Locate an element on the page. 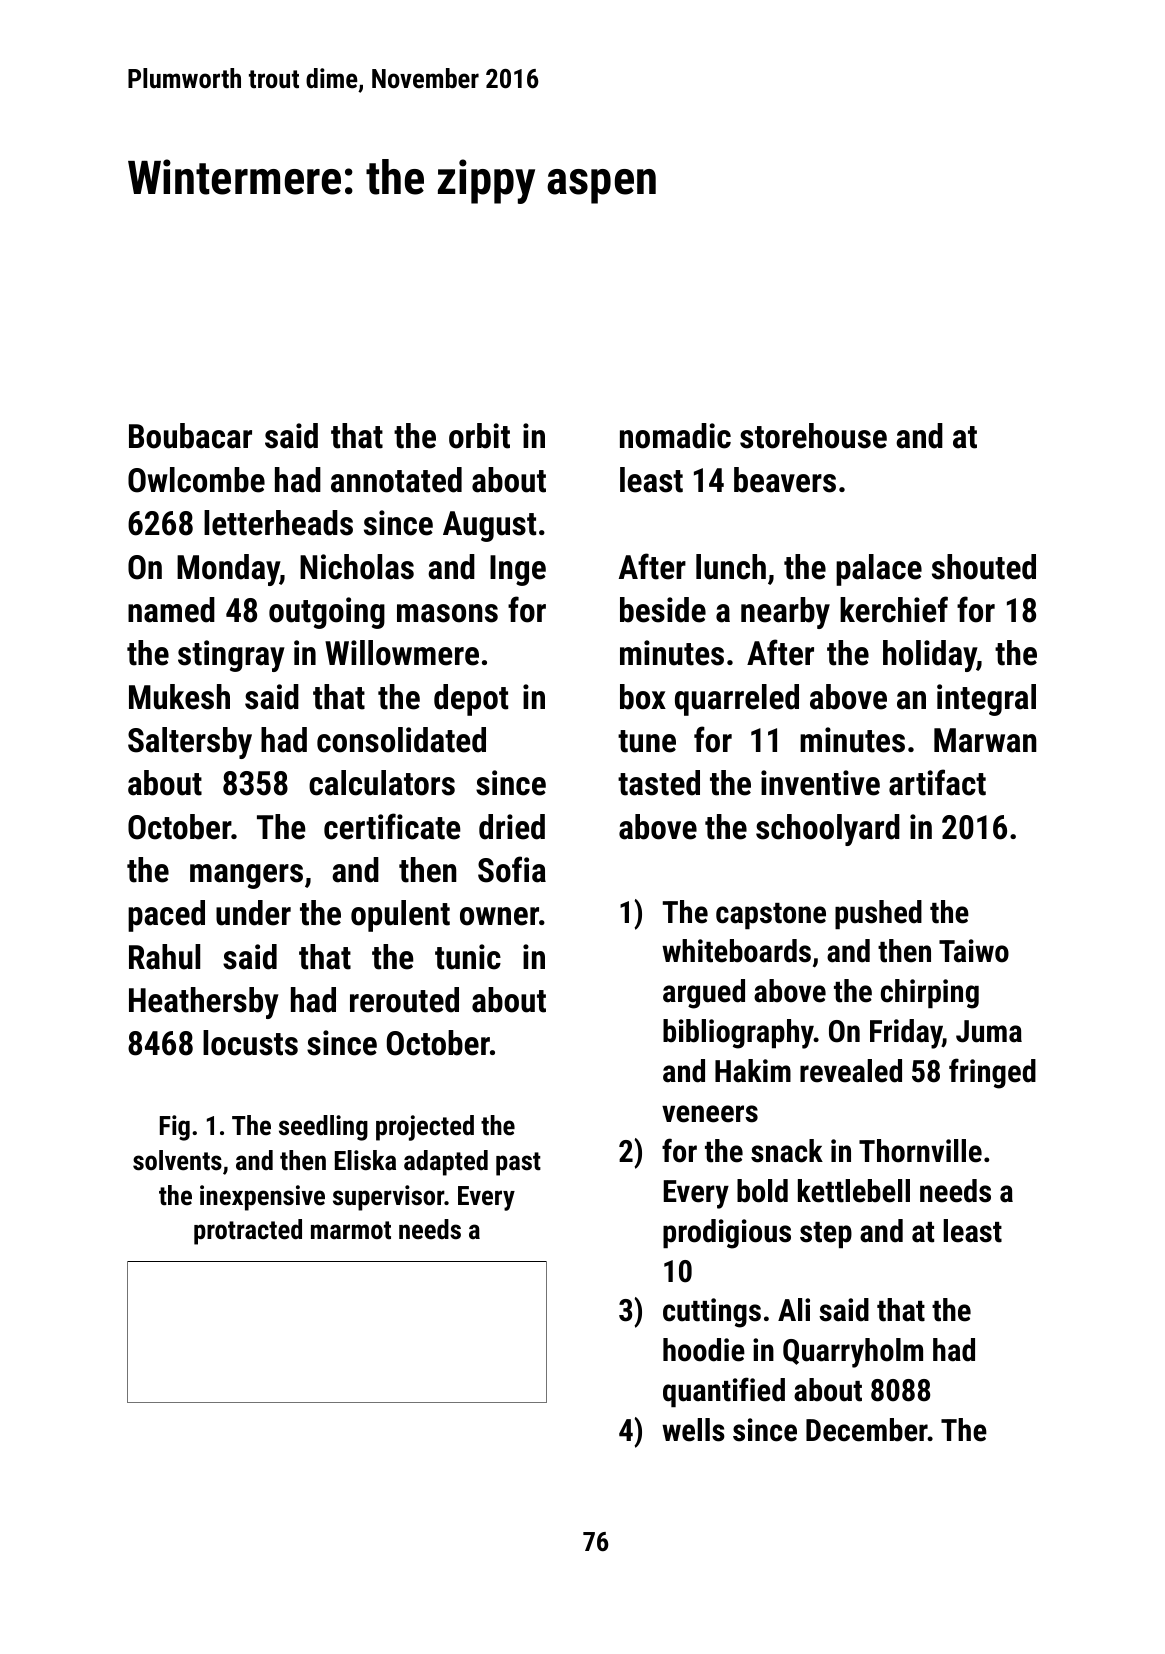  annotated is located at coordinates (396, 480).
